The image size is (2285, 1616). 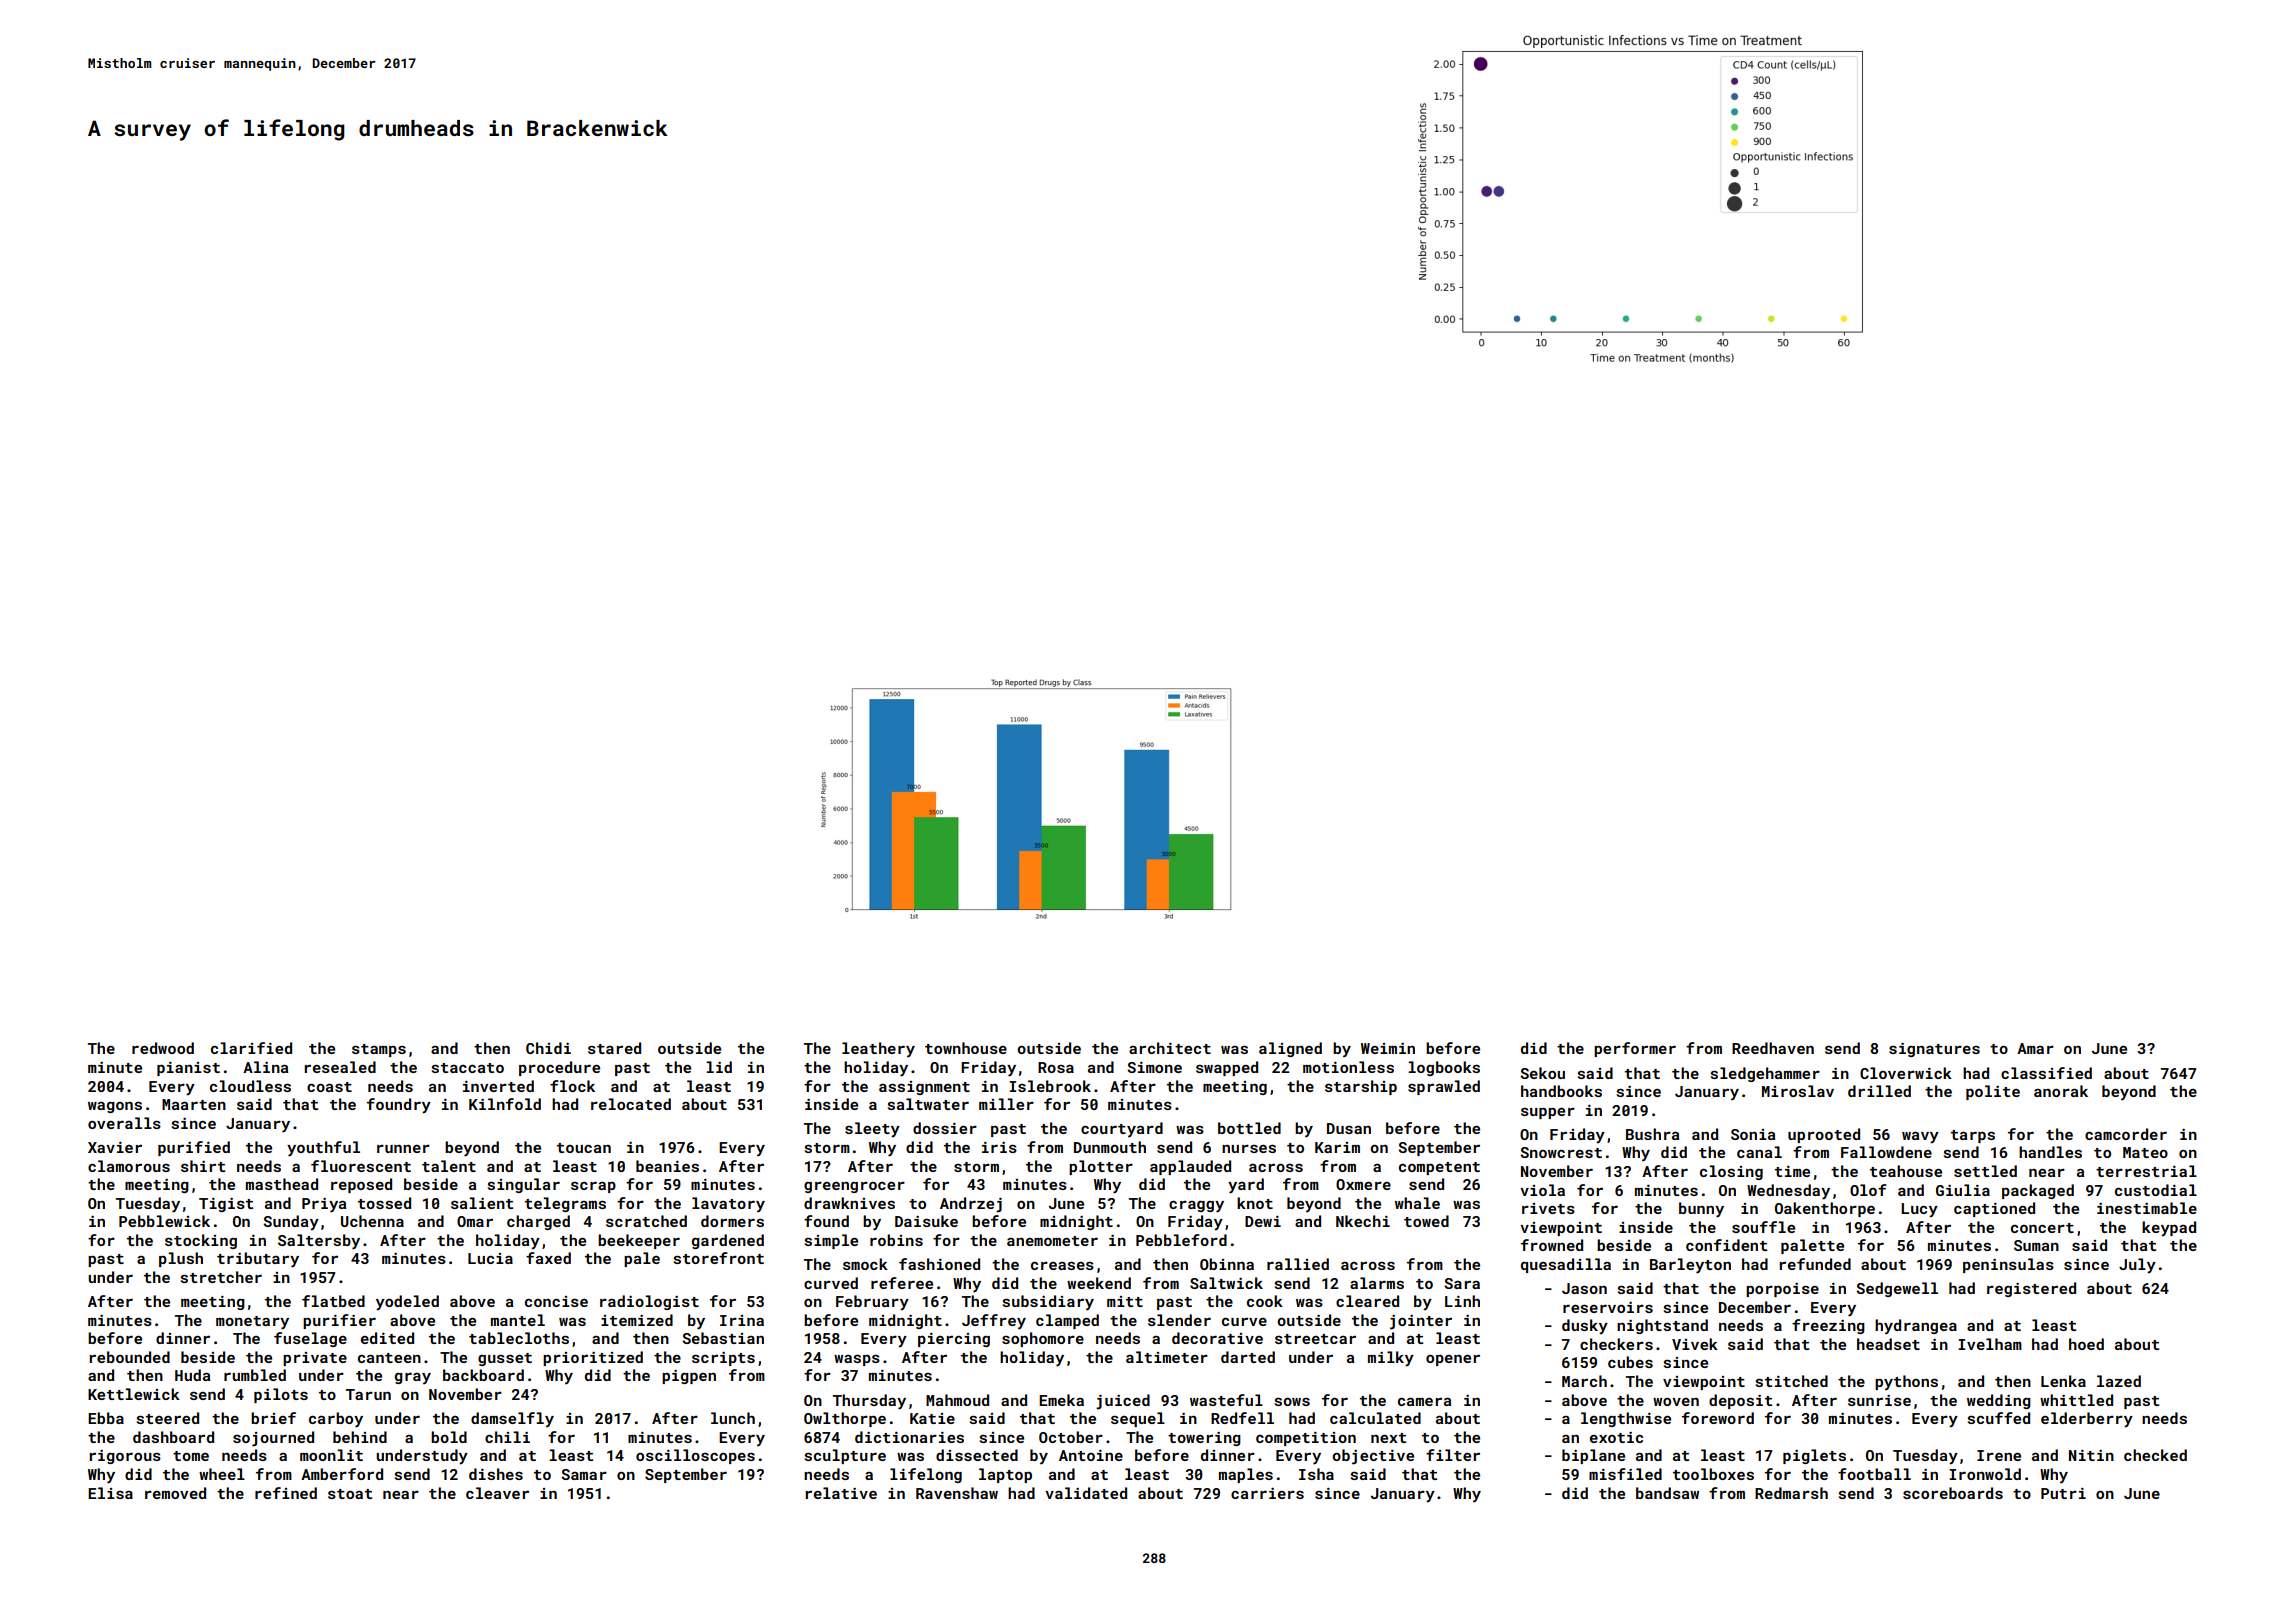 I want to click on Weimin, so click(x=1388, y=1048).
